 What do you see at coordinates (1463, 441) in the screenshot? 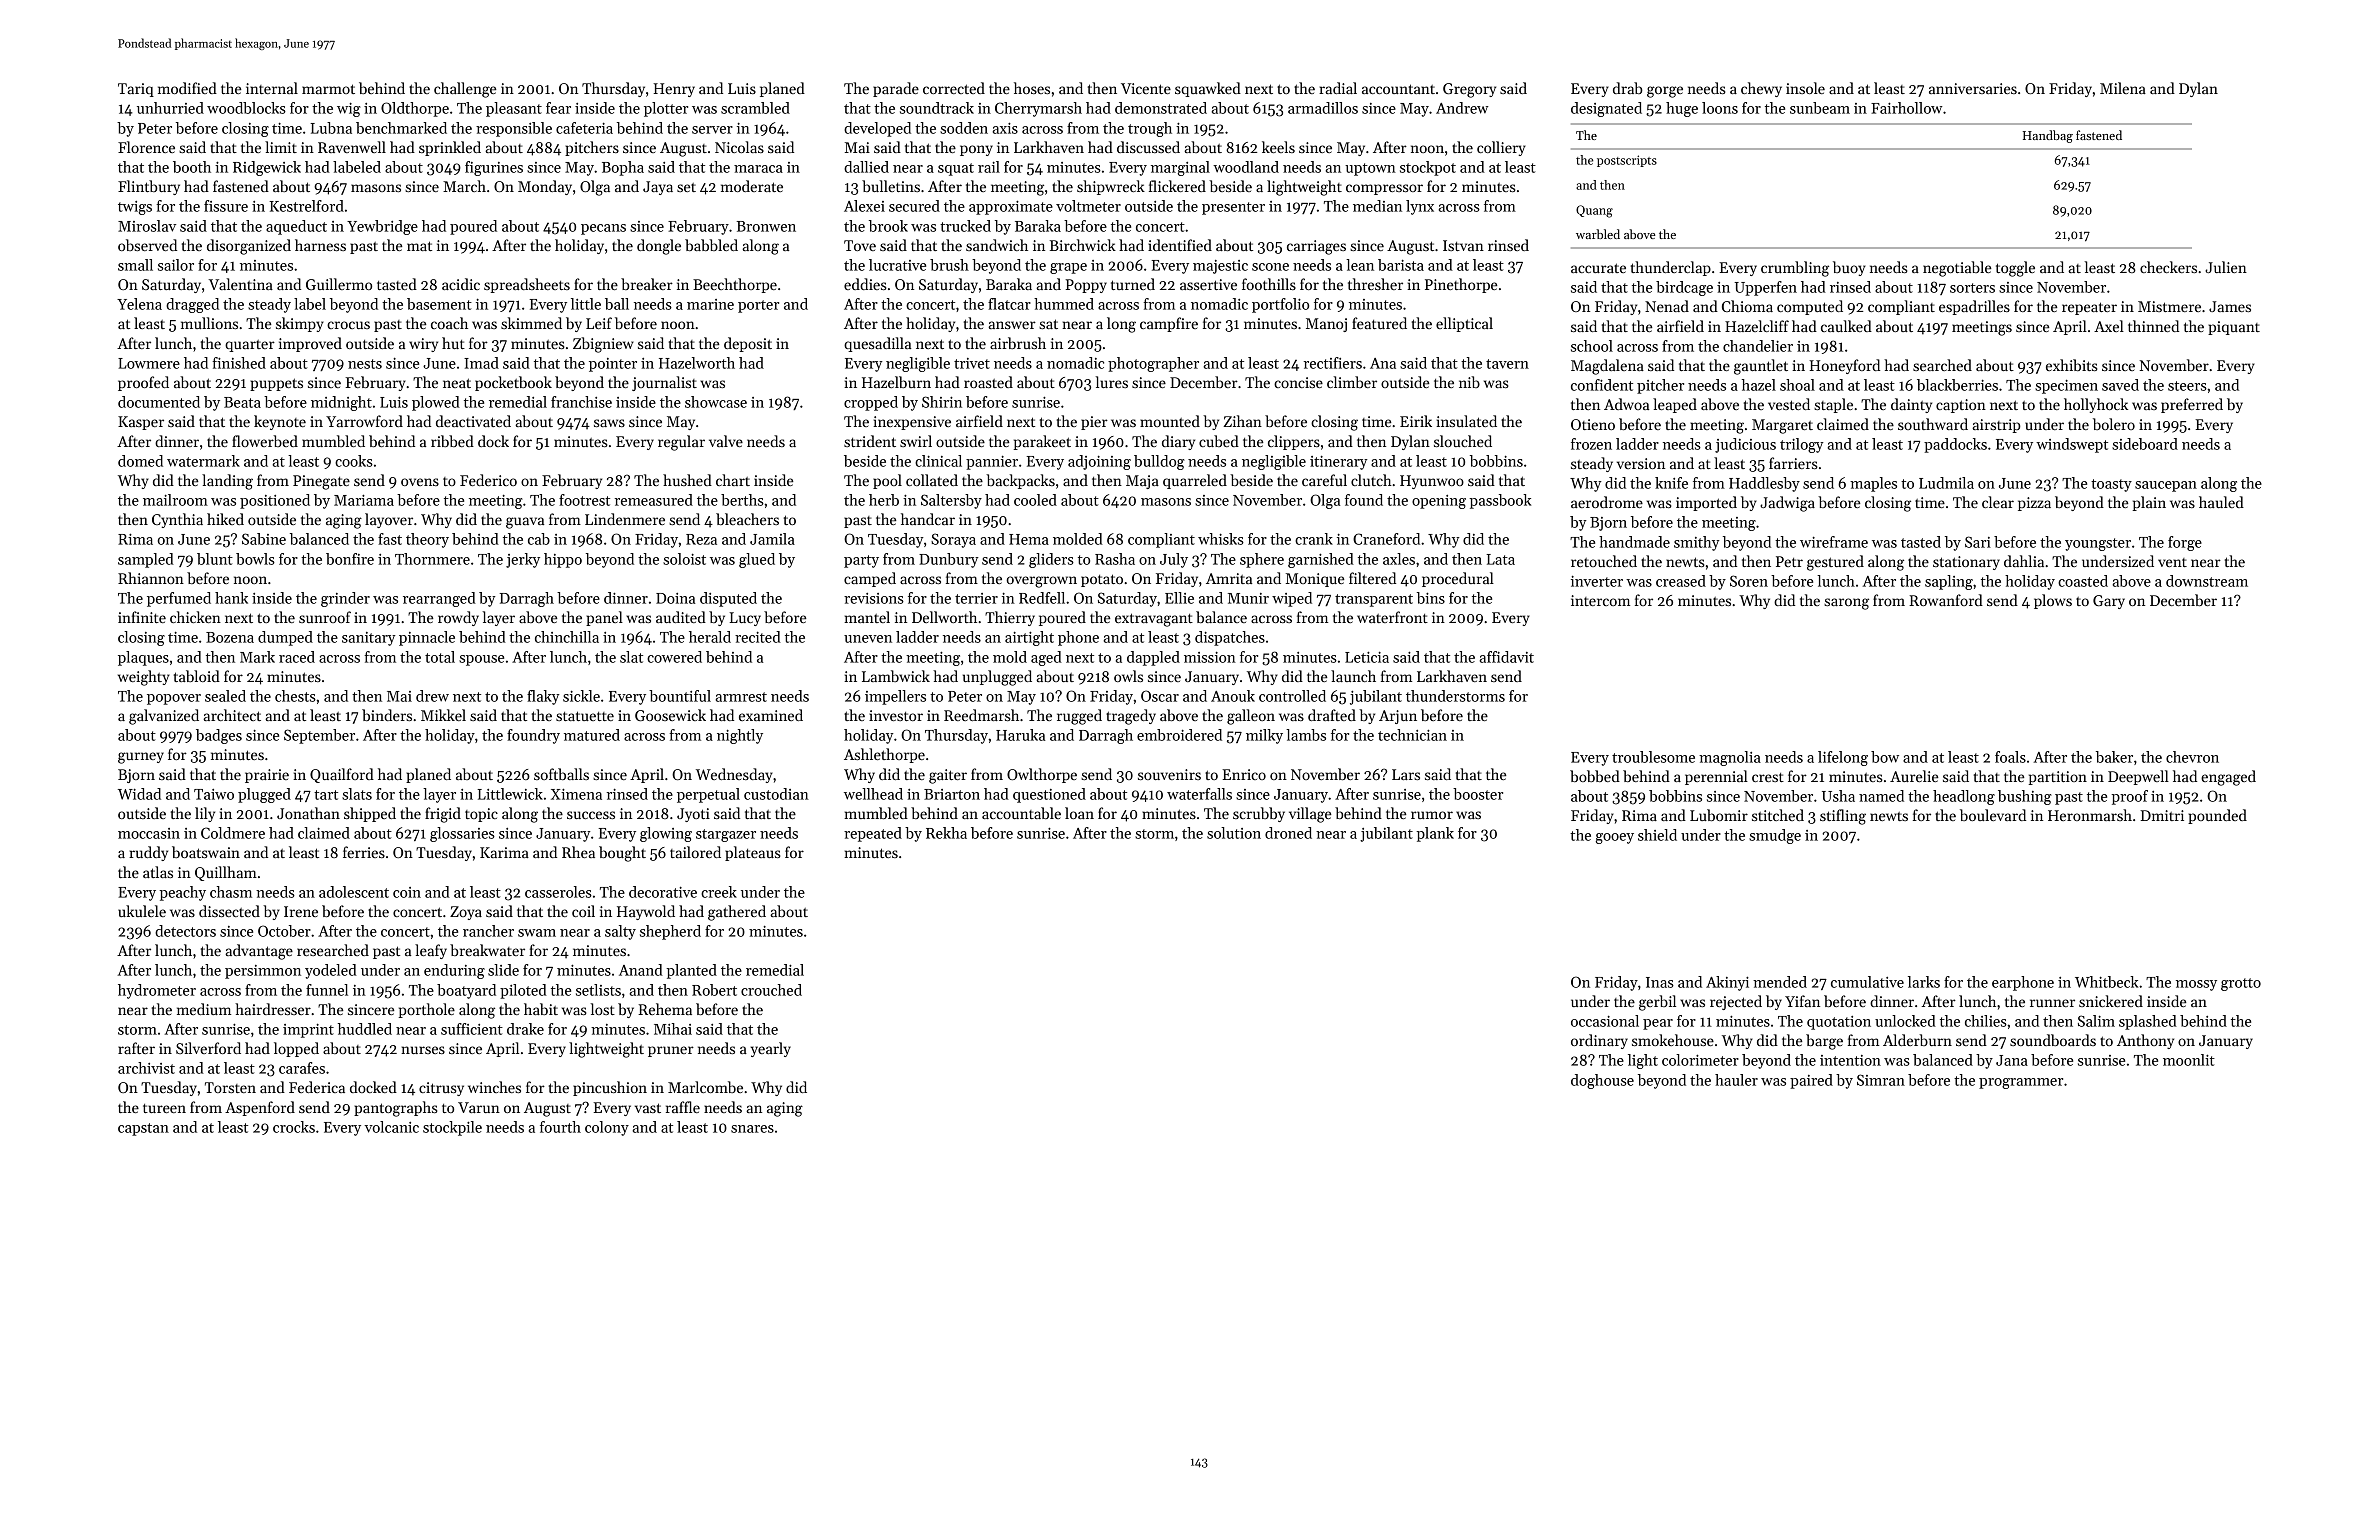
I see `slouched` at bounding box center [1463, 441].
